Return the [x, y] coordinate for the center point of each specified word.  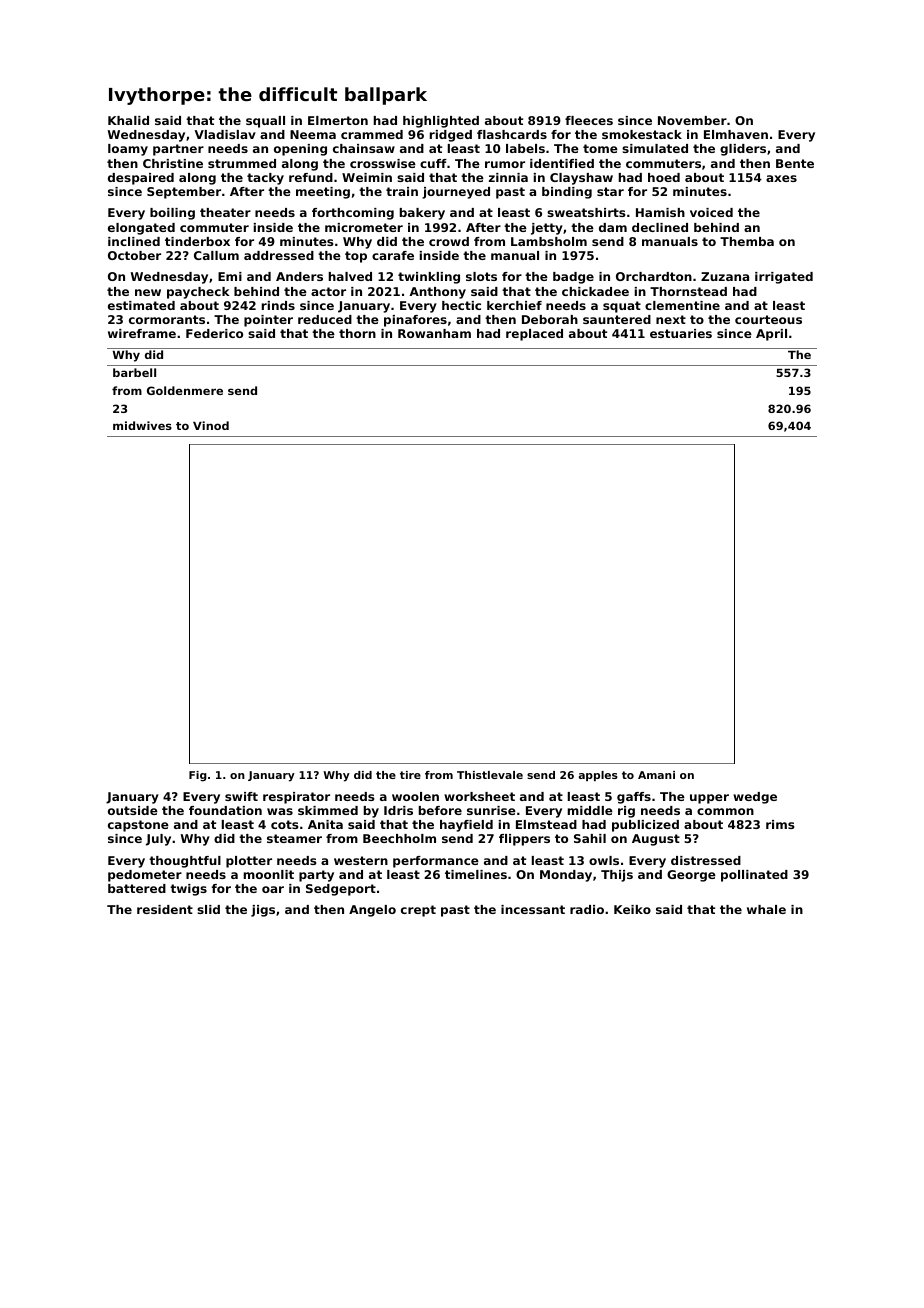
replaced [534, 335]
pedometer [145, 876]
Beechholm [399, 838]
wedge [755, 798]
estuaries [681, 333]
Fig [198, 776]
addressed [279, 255]
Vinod [211, 425]
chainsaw [364, 148]
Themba [747, 241]
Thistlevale [490, 775]
